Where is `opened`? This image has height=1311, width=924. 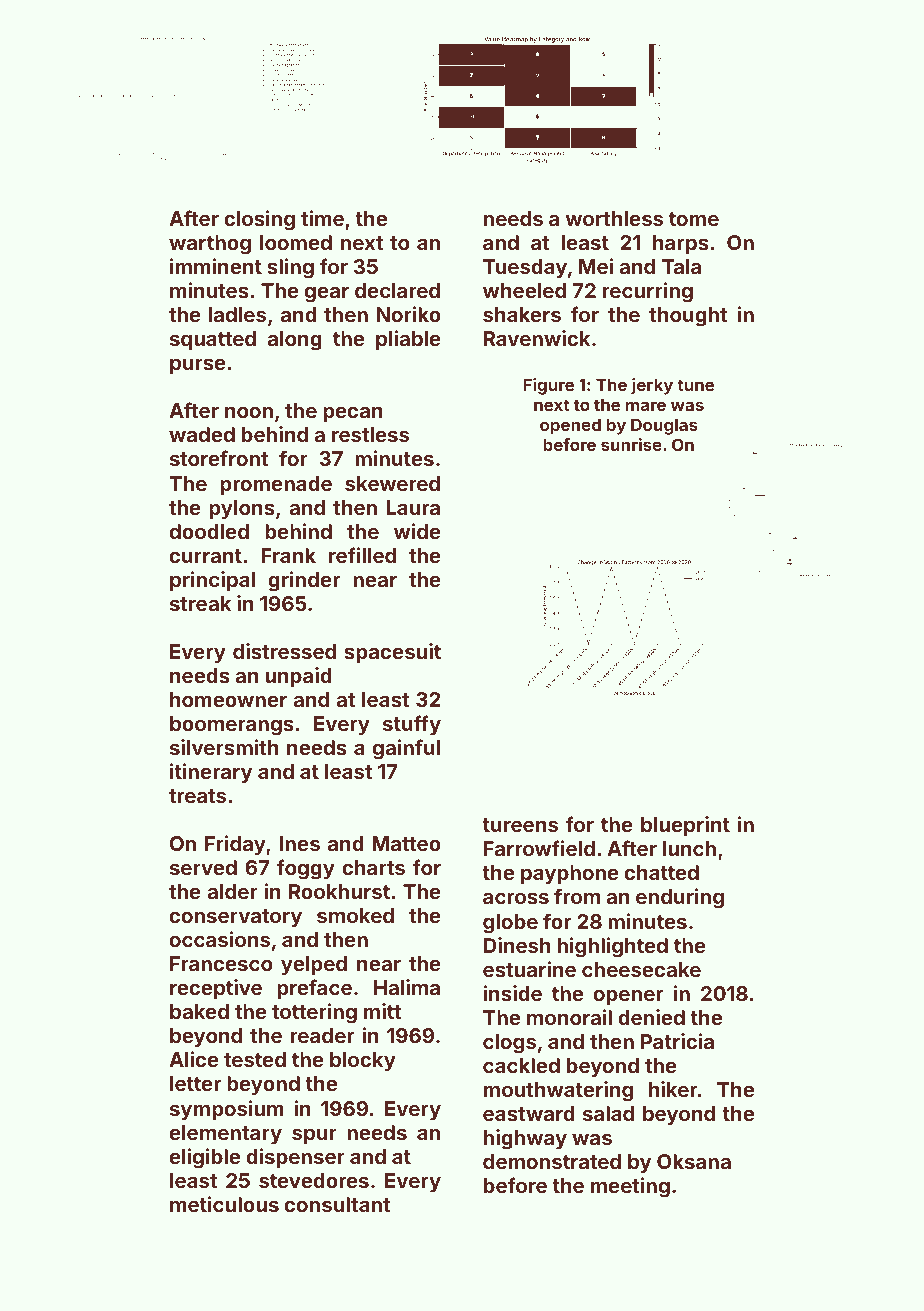
opened is located at coordinates (570, 426).
